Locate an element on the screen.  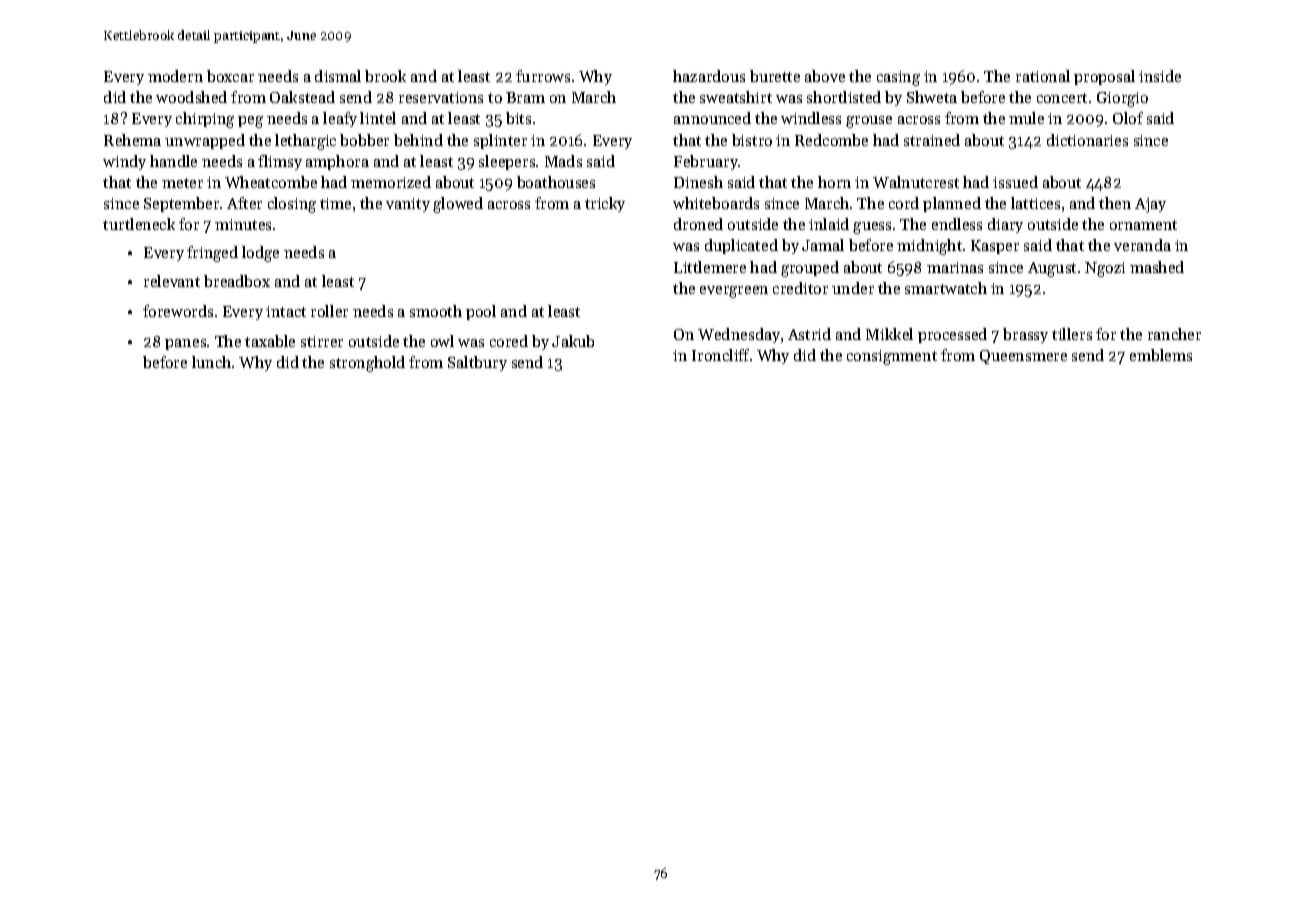
midnight is located at coordinates (929, 247).
